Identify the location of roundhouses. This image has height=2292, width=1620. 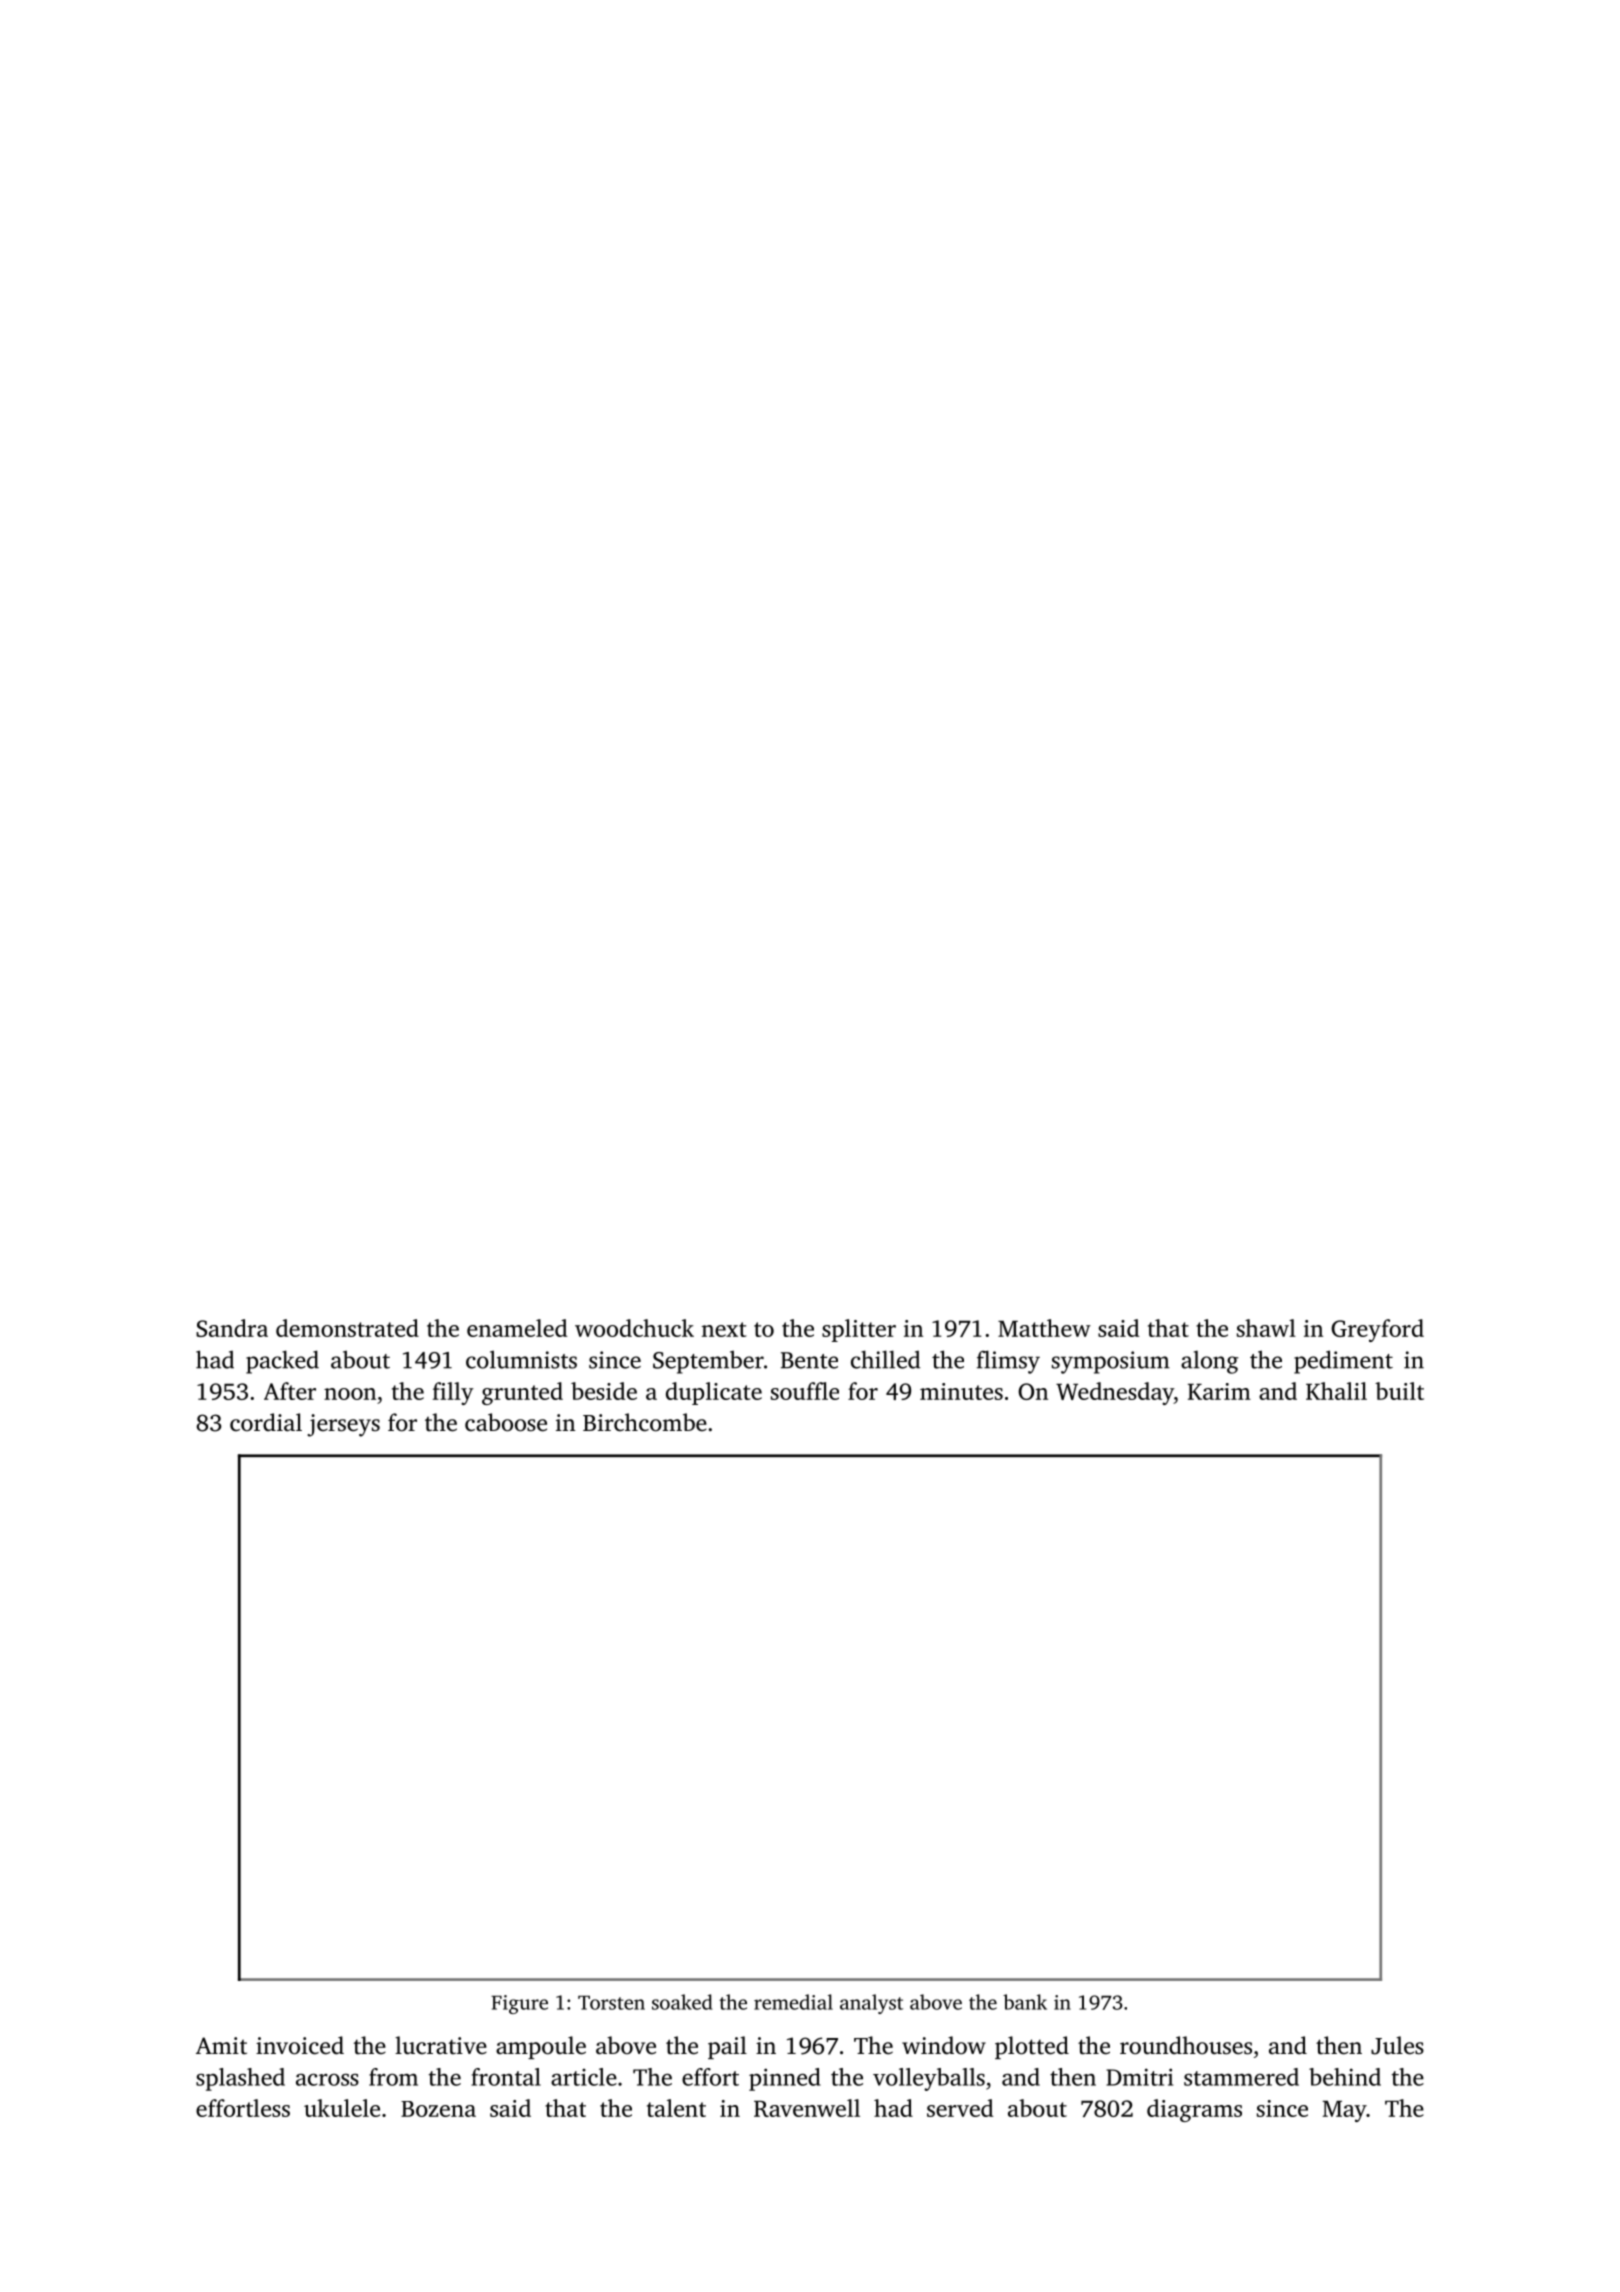
(1186, 2045).
